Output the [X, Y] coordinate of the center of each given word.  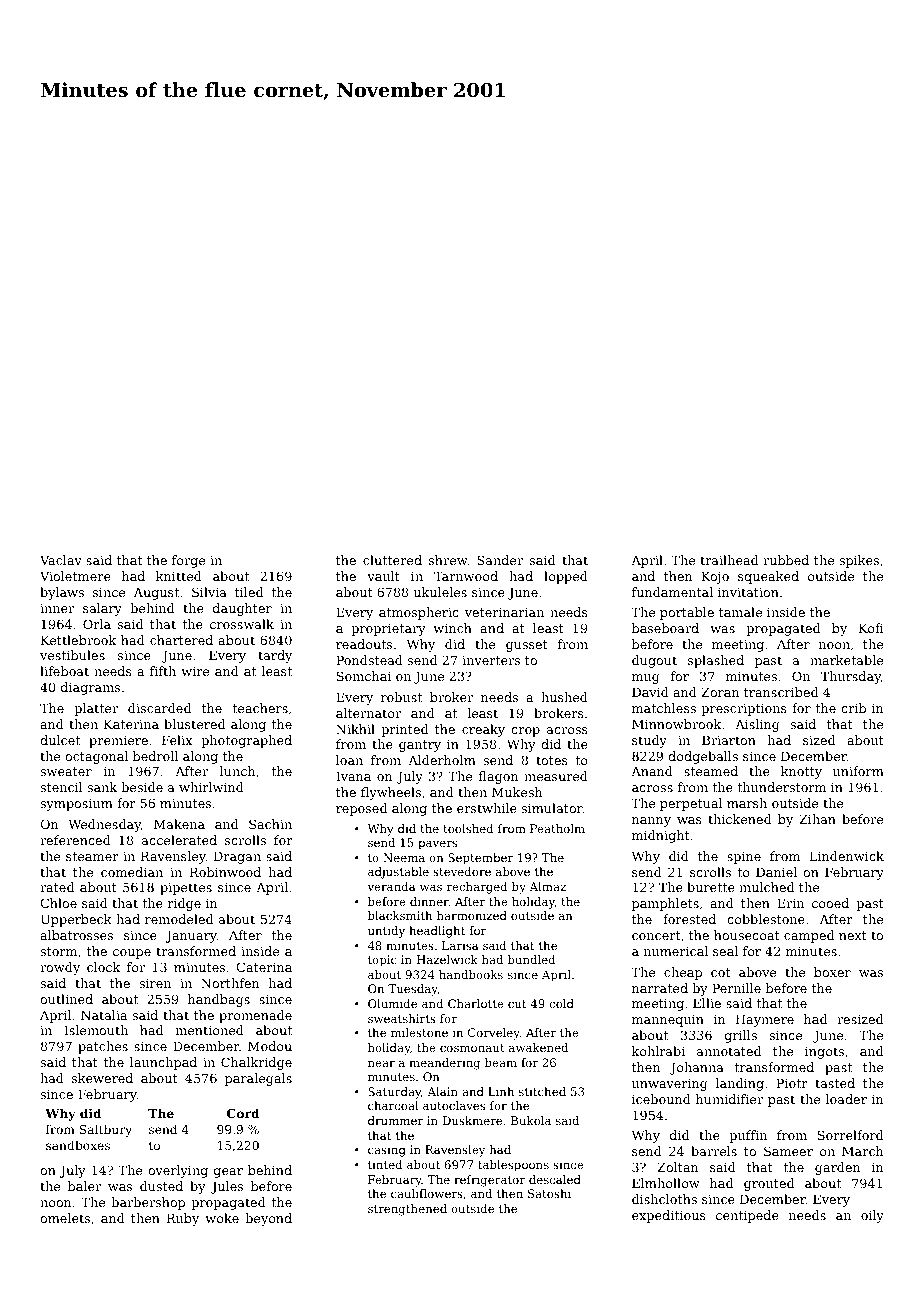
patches [103, 1047]
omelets [65, 1218]
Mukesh [517, 792]
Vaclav [61, 560]
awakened [538, 1047]
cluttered [392, 560]
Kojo [715, 577]
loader [846, 1099]
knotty [801, 772]
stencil [61, 787]
